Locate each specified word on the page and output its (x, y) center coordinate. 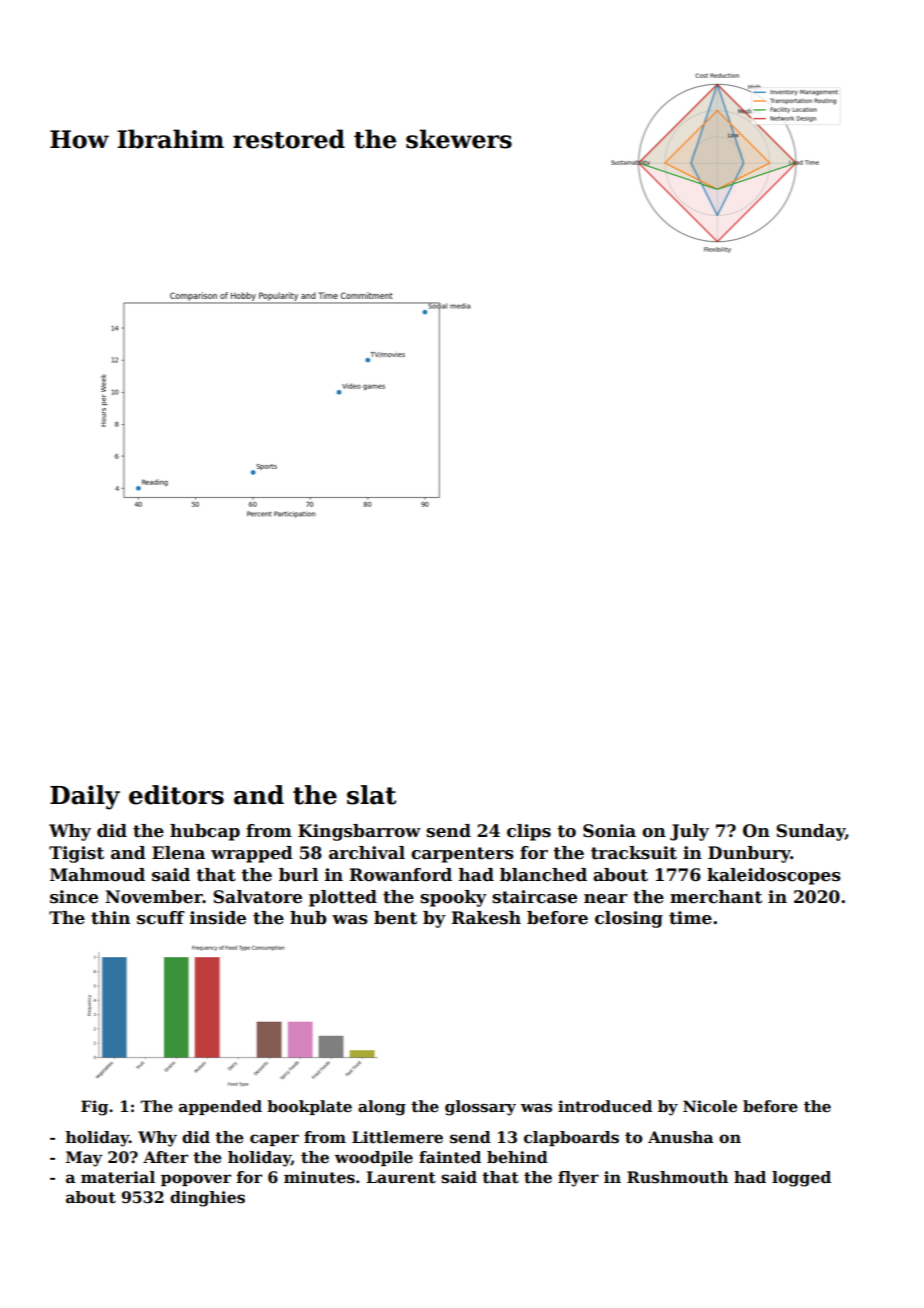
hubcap (205, 832)
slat (371, 795)
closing (629, 919)
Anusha (680, 1137)
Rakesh (486, 918)
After (165, 1157)
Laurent (401, 1177)
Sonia (609, 831)
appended (220, 1107)
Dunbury (749, 854)
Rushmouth (677, 1177)
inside (218, 918)
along (382, 1108)
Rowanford (400, 875)
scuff (161, 918)
